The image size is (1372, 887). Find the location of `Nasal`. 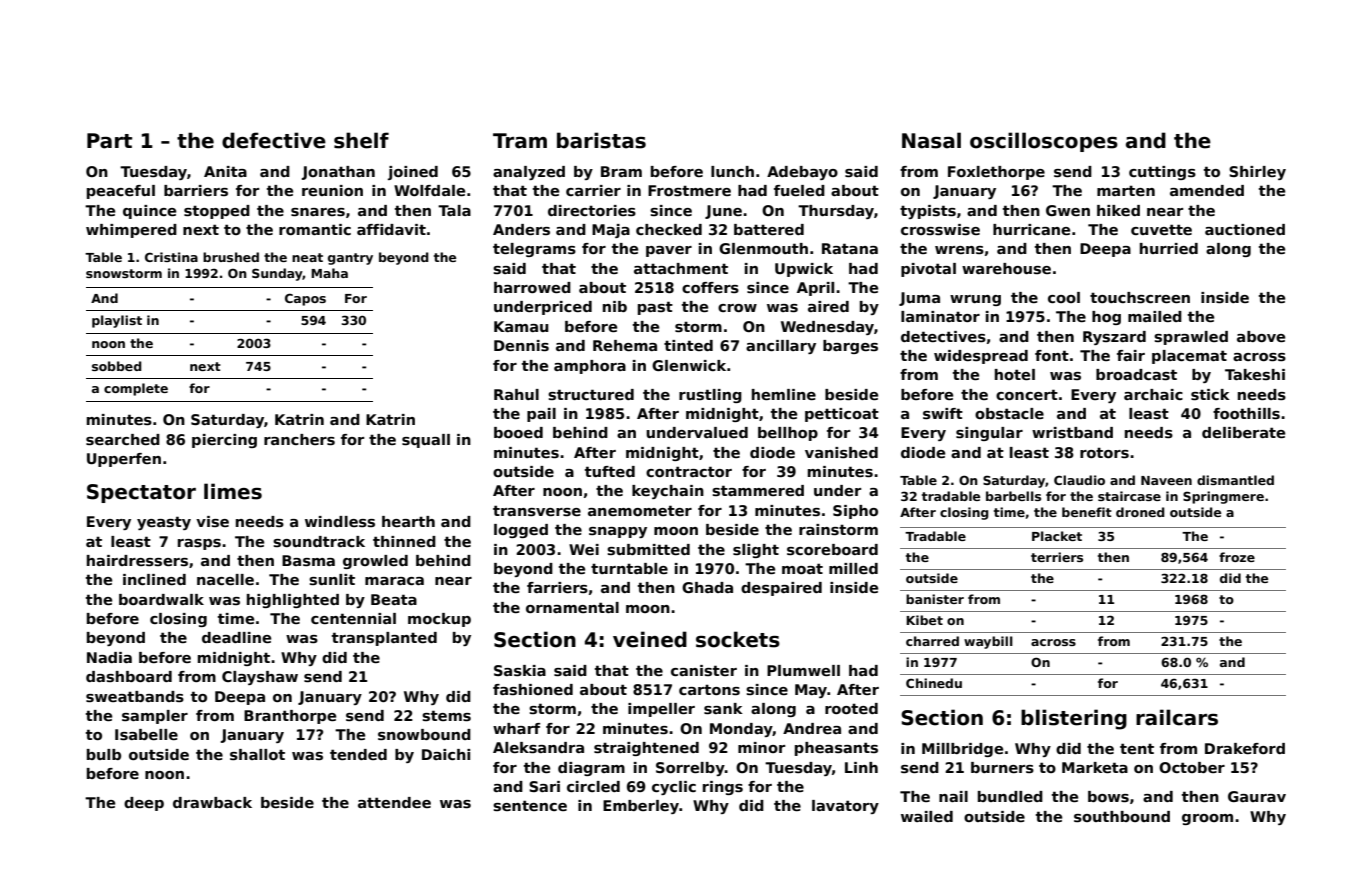

Nasal is located at coordinates (931, 140).
